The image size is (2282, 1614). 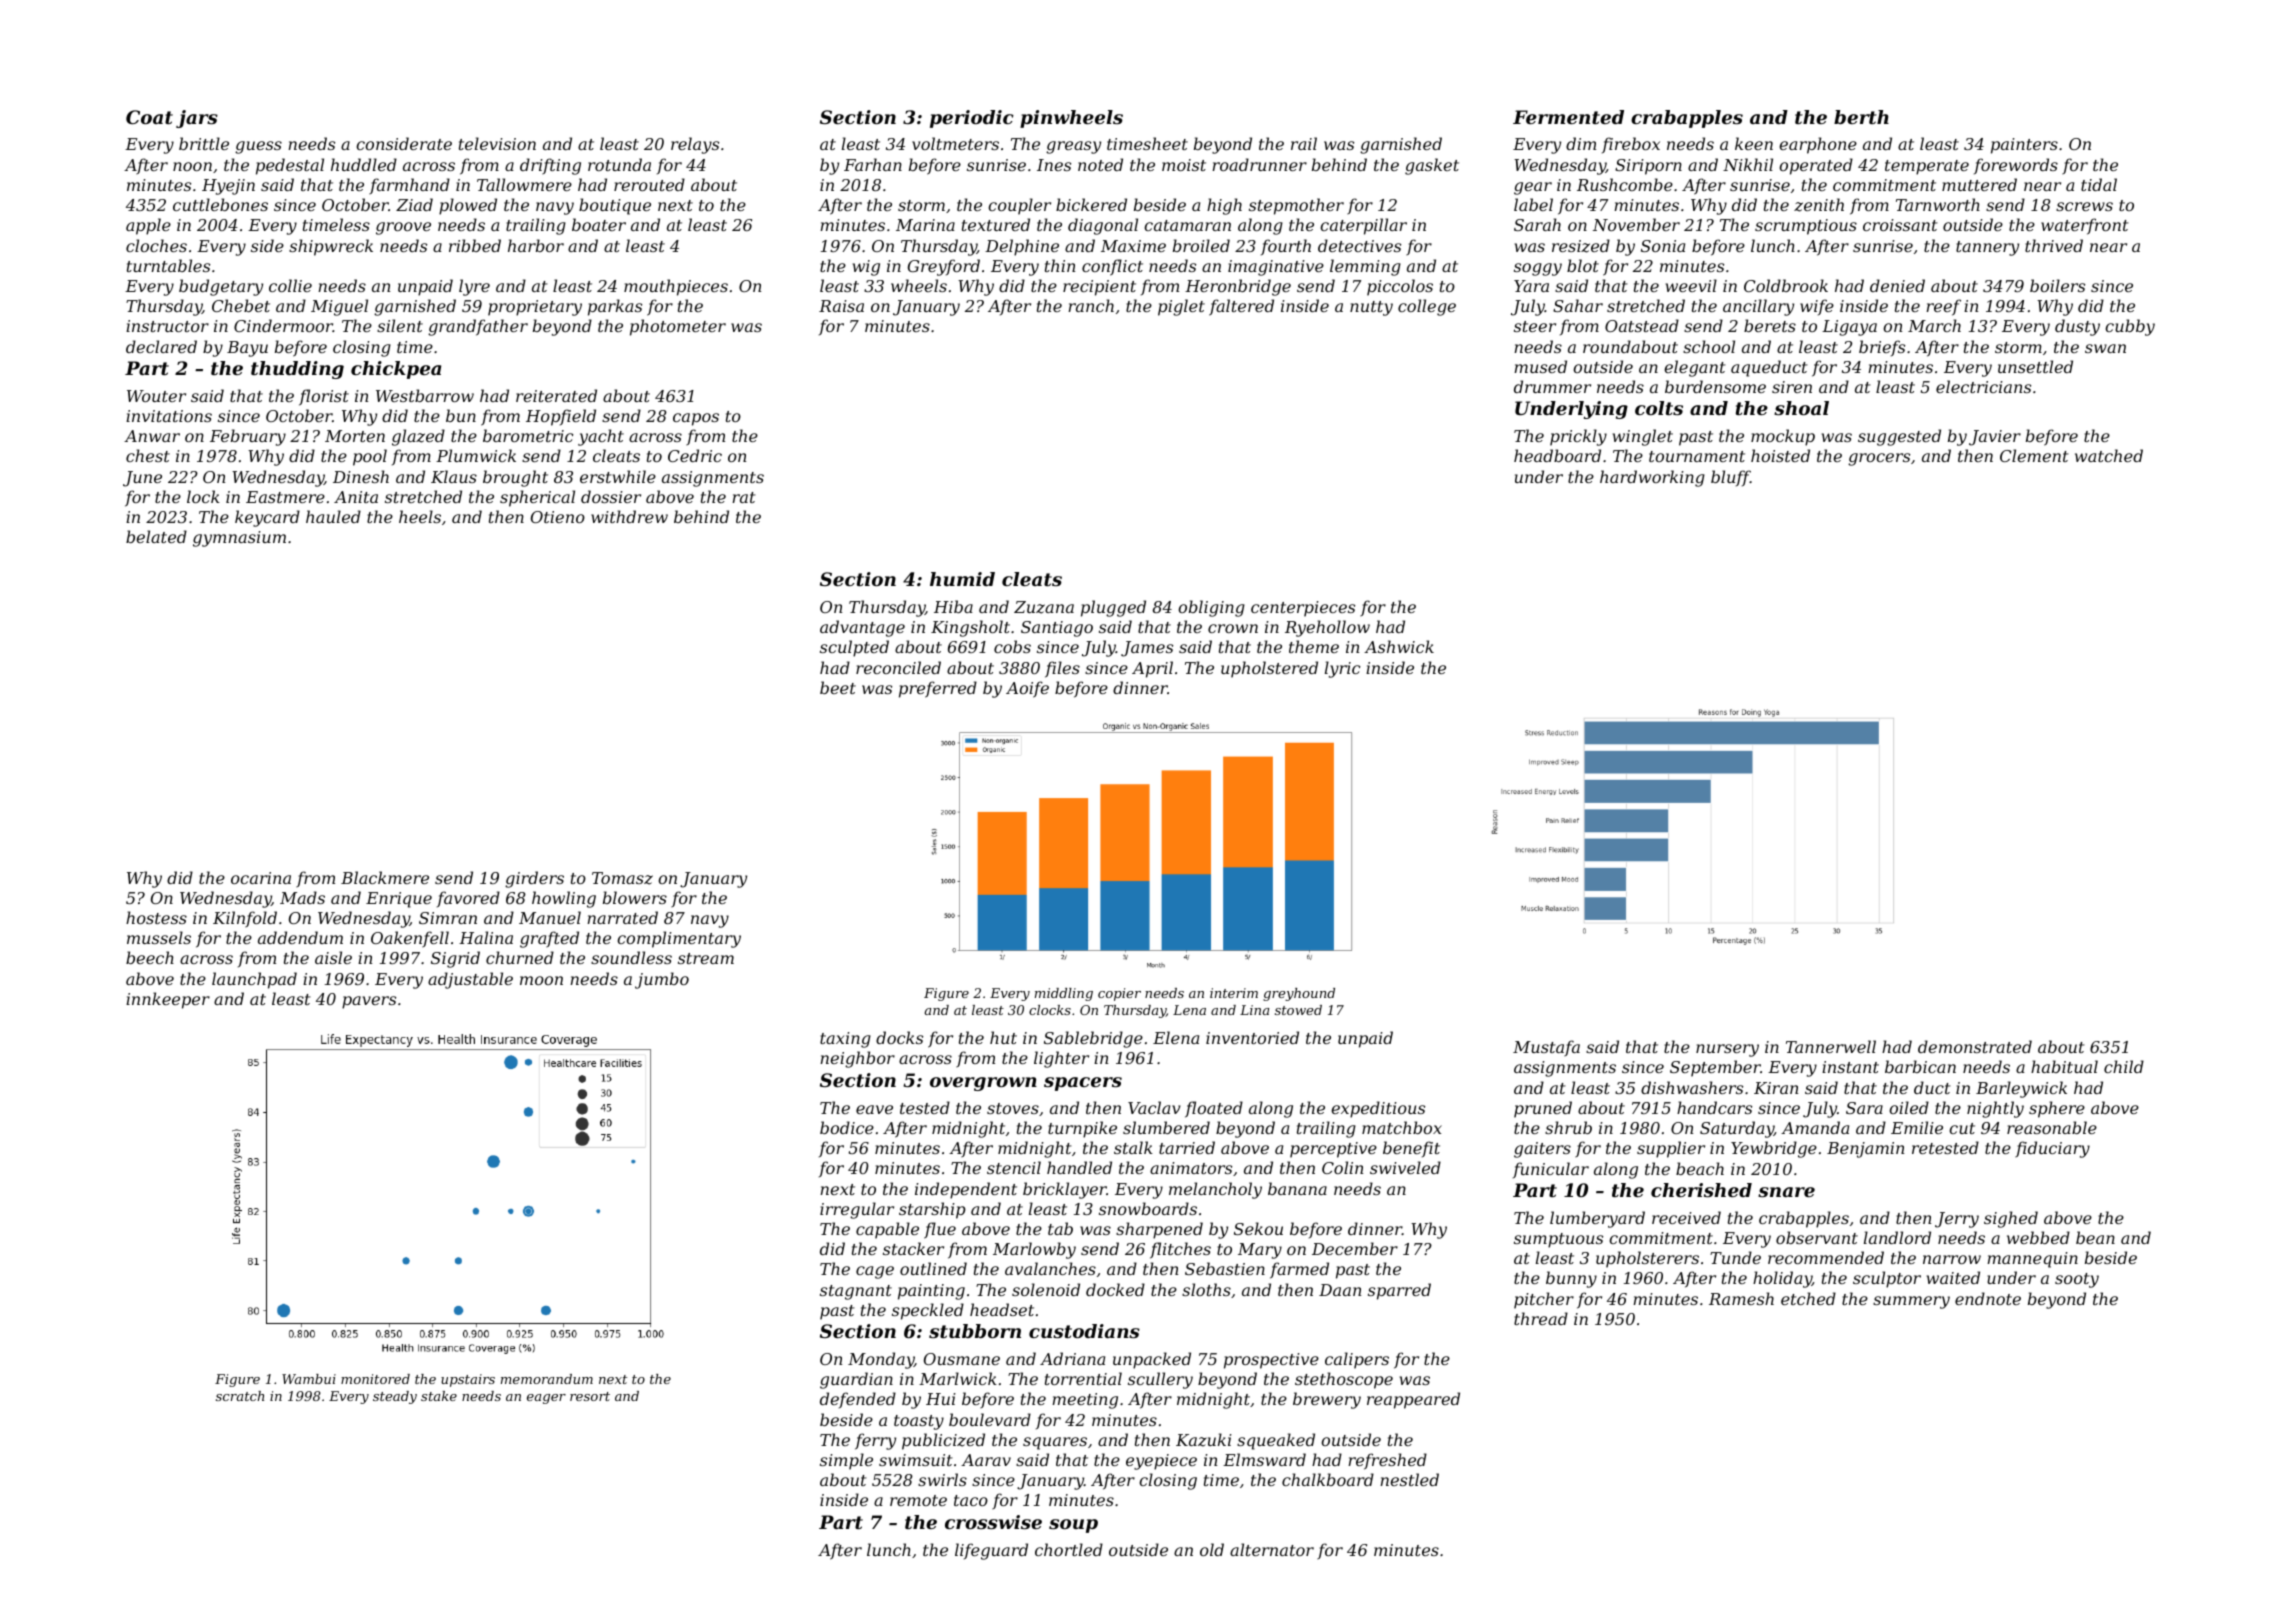 I want to click on irregular, so click(x=857, y=1210).
